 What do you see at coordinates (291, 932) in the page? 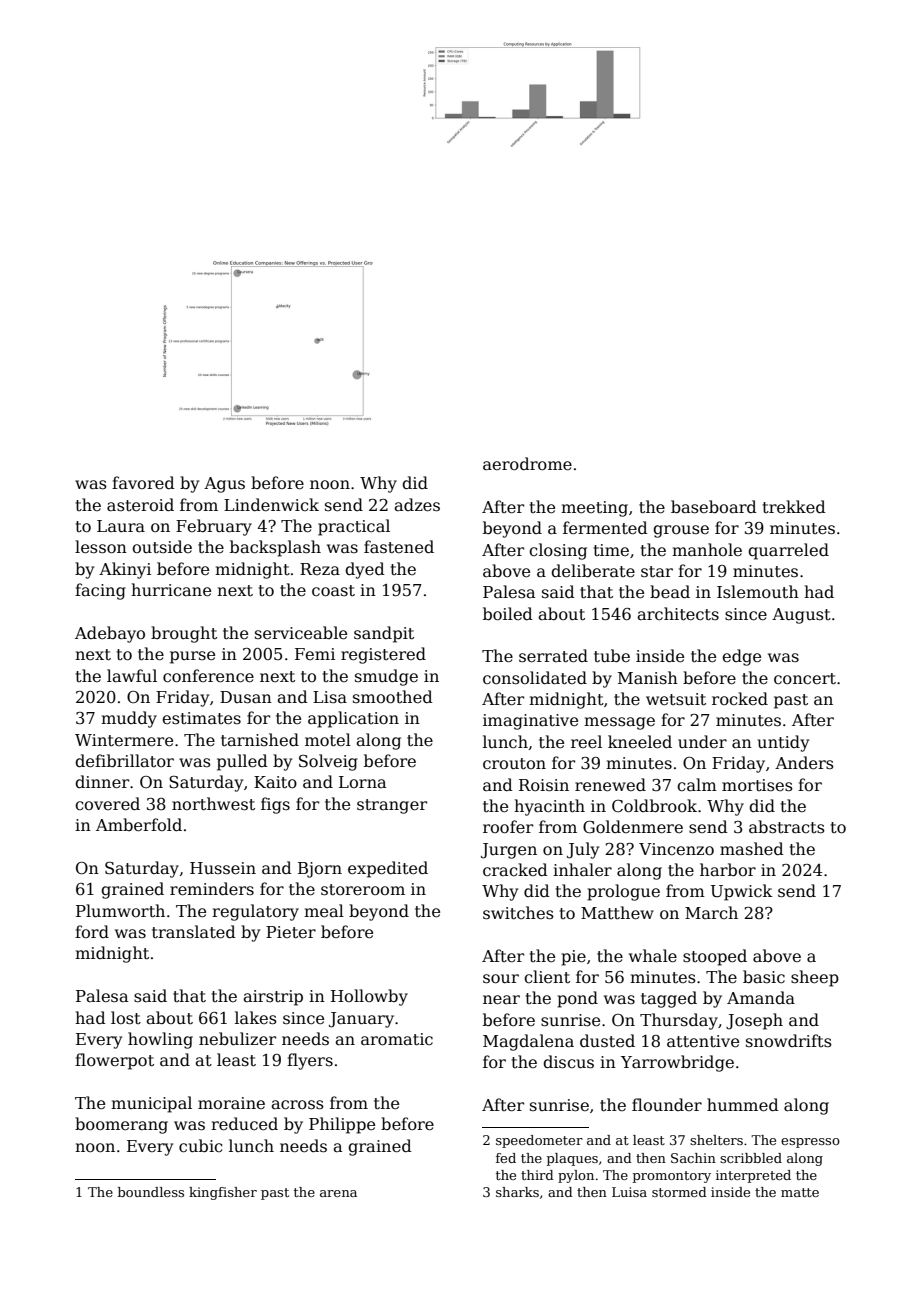
I see `Pieter` at bounding box center [291, 932].
